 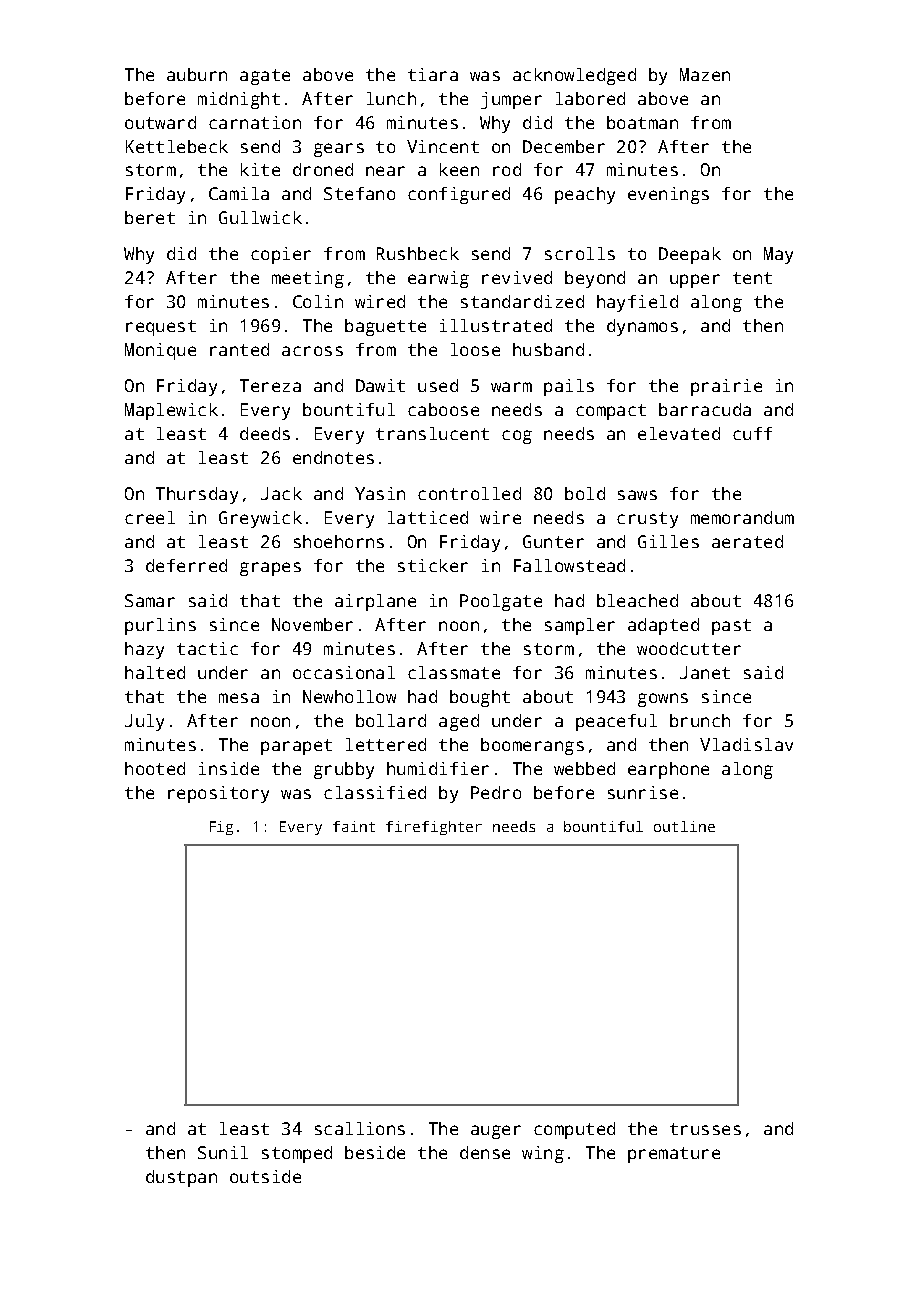 I want to click on hazy, so click(x=144, y=650).
